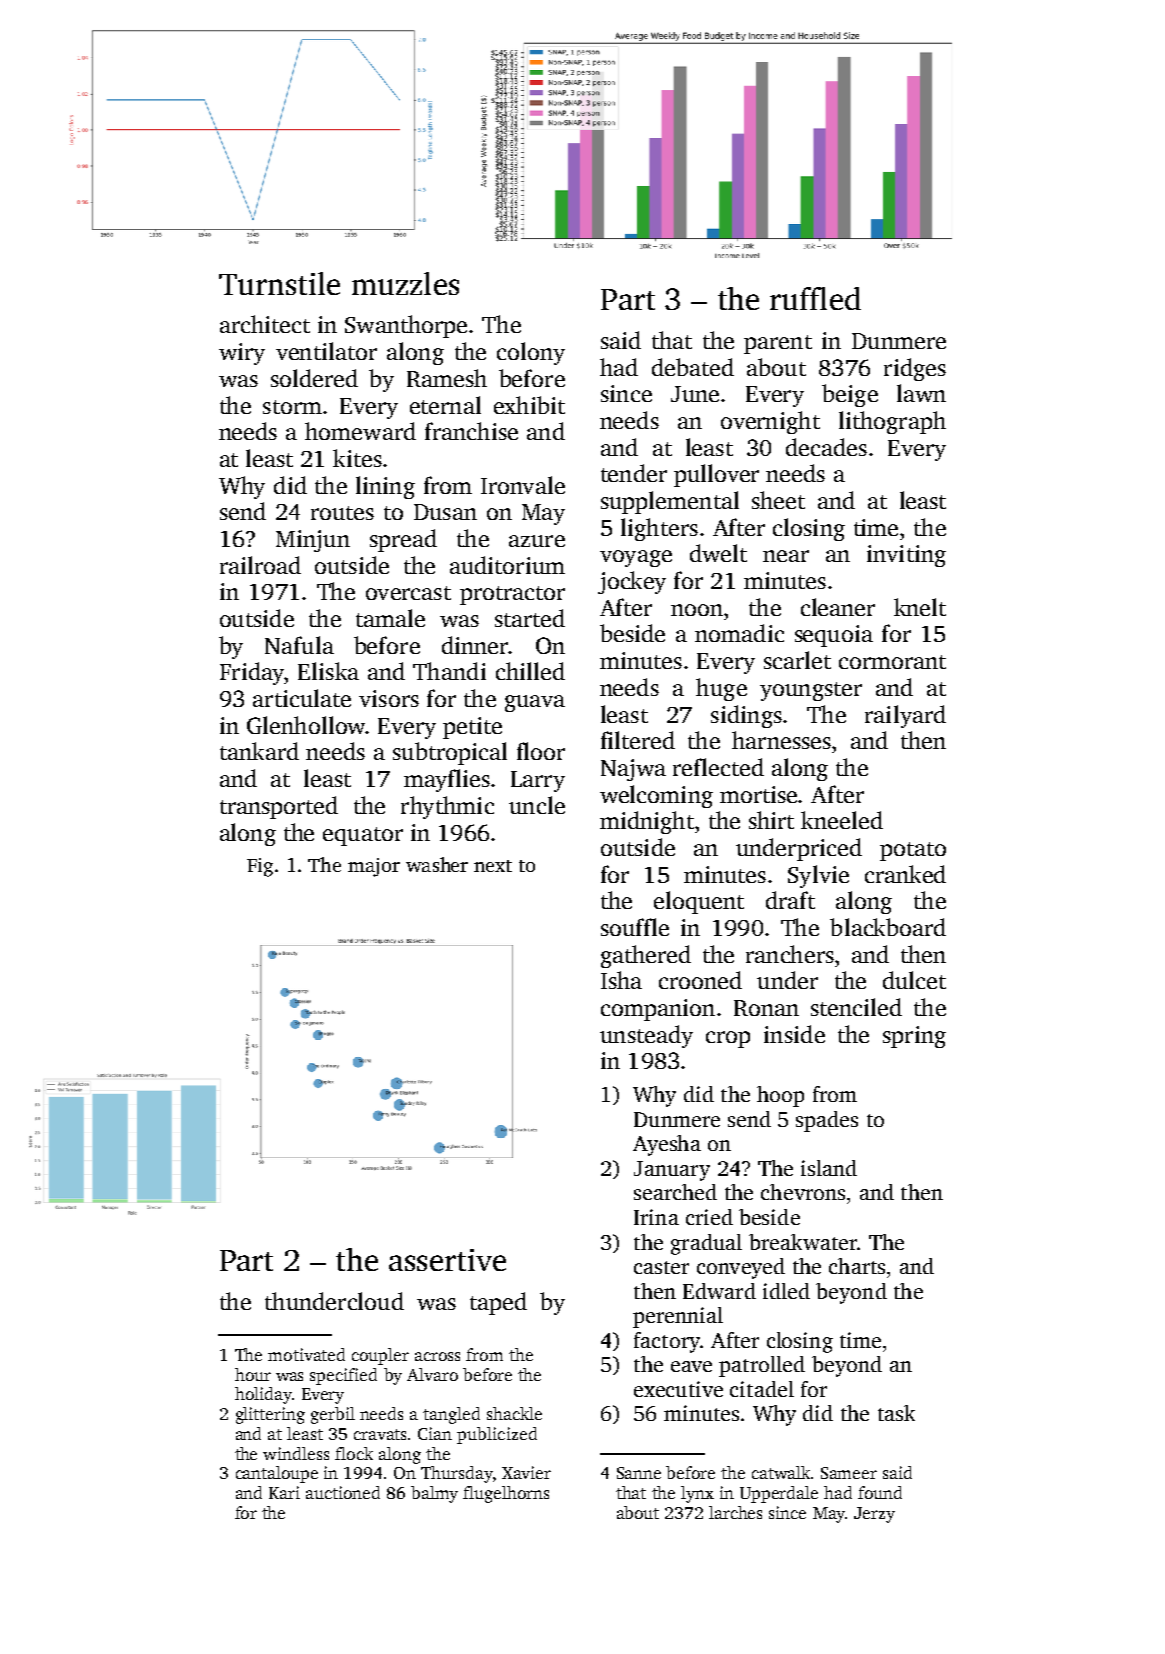 The image size is (1165, 1654). Describe the element at coordinates (380, 1356) in the image. I see `coupler` at that location.
